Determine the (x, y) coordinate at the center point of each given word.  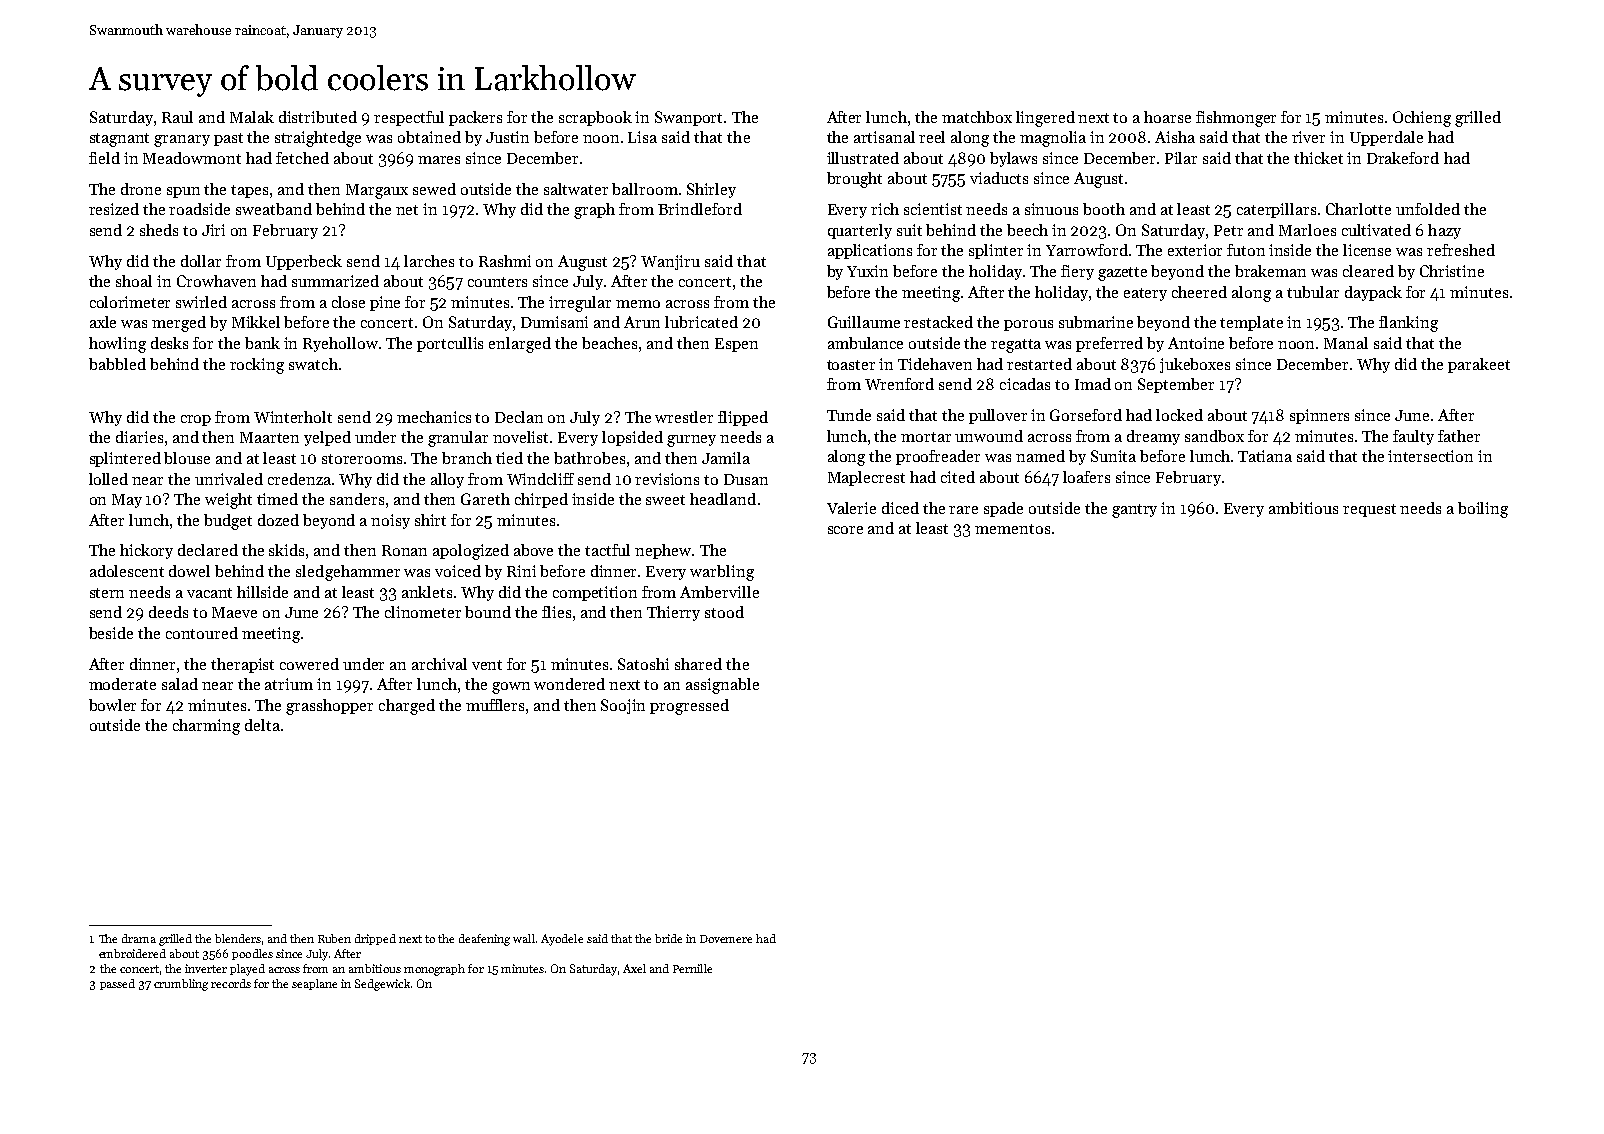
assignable (722, 686)
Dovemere (726, 939)
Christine (1452, 271)
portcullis (450, 344)
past (228, 139)
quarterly (860, 231)
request (1369, 510)
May (127, 501)
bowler (112, 705)
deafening (484, 940)
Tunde (849, 415)
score (845, 530)
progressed (689, 707)
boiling (1483, 510)
